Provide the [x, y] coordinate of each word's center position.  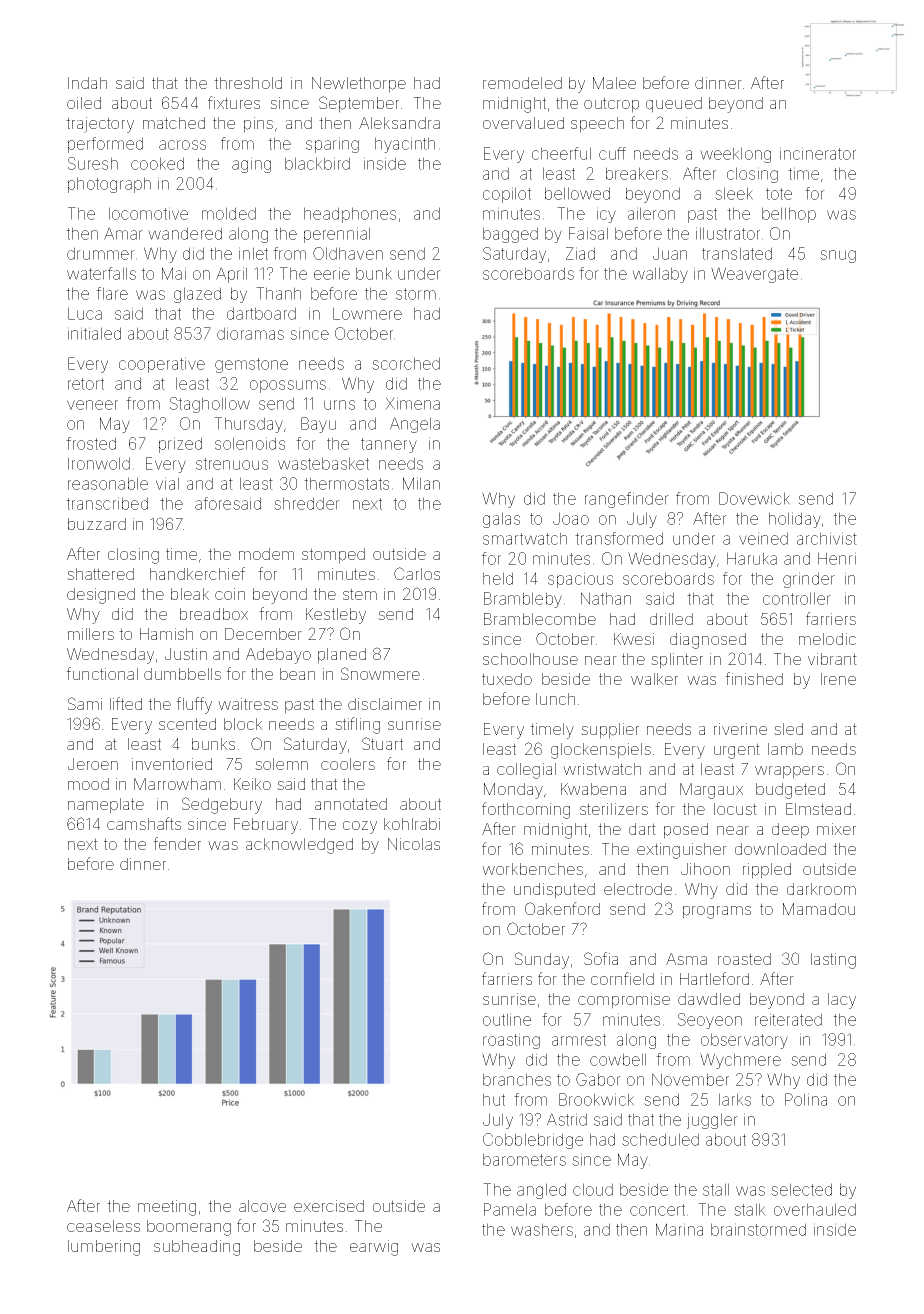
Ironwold [99, 463]
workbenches [532, 869]
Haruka [752, 558]
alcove [262, 1206]
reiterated [788, 1019]
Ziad [580, 253]
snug [838, 256]
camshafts [144, 823]
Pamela [510, 1209]
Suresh [93, 163]
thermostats [346, 483]
